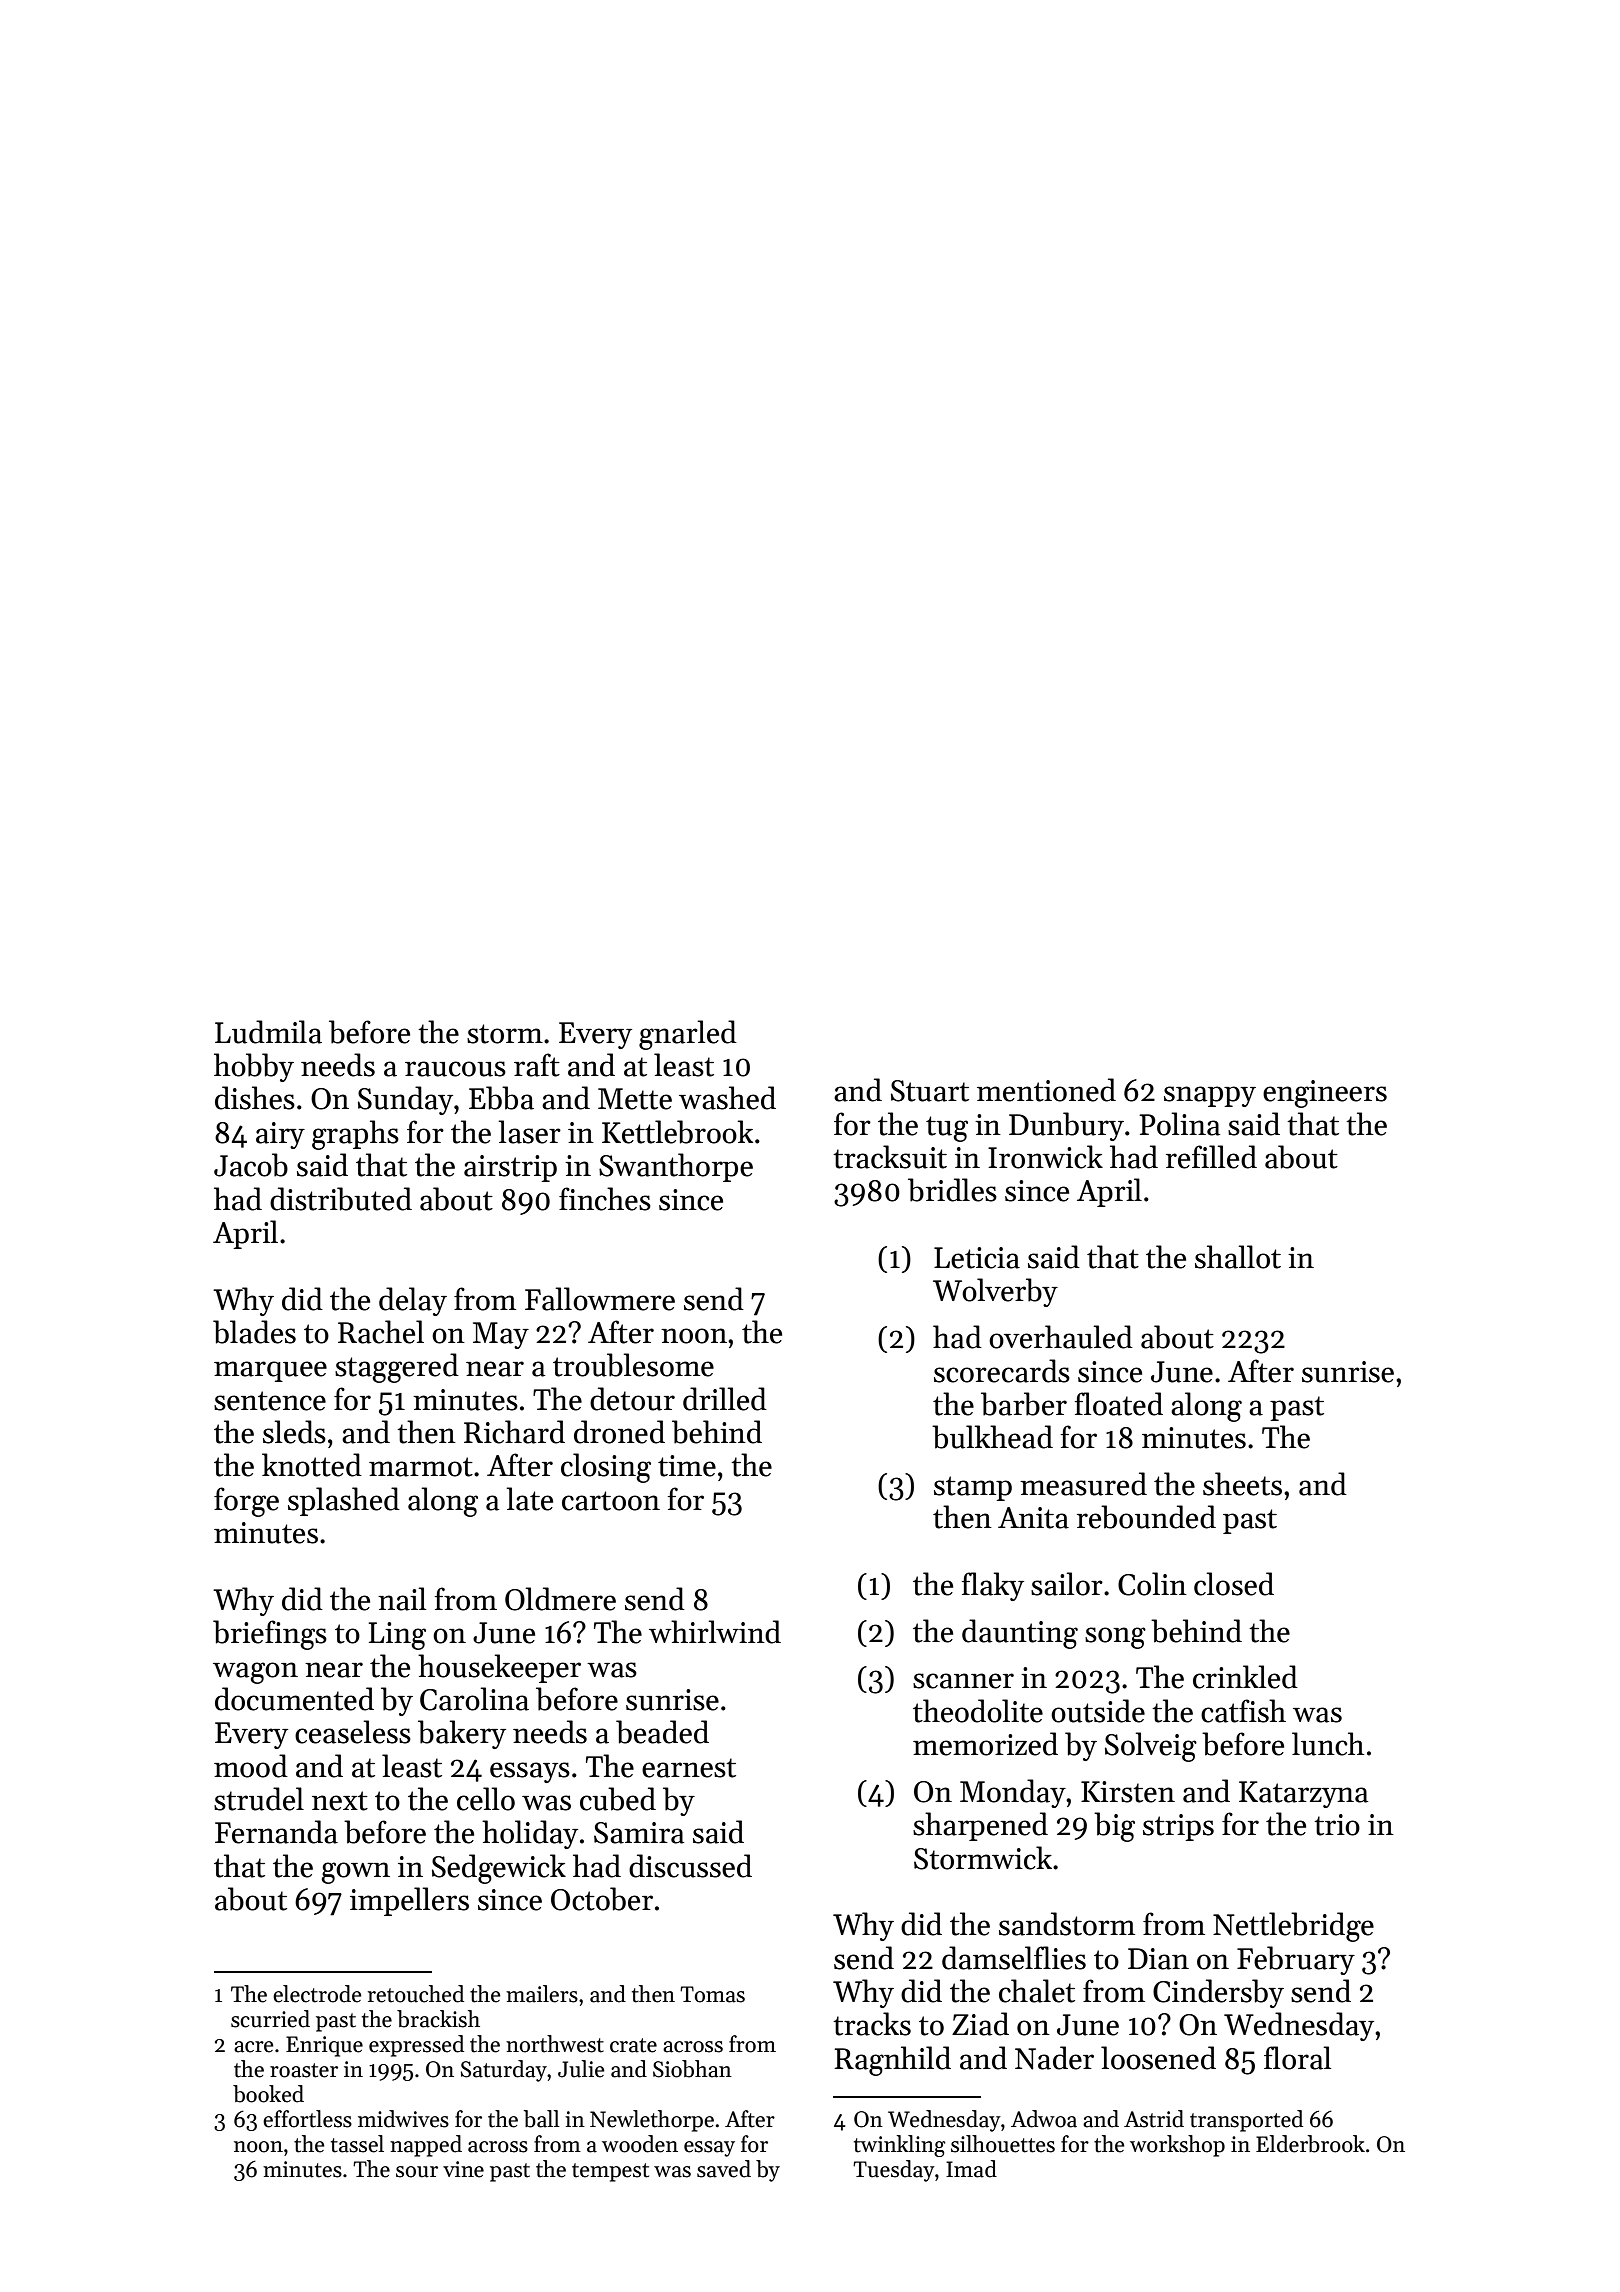 The width and height of the screenshot is (1620, 2292). What do you see at coordinates (1046, 1090) in the screenshot?
I see `mentioned` at bounding box center [1046, 1090].
